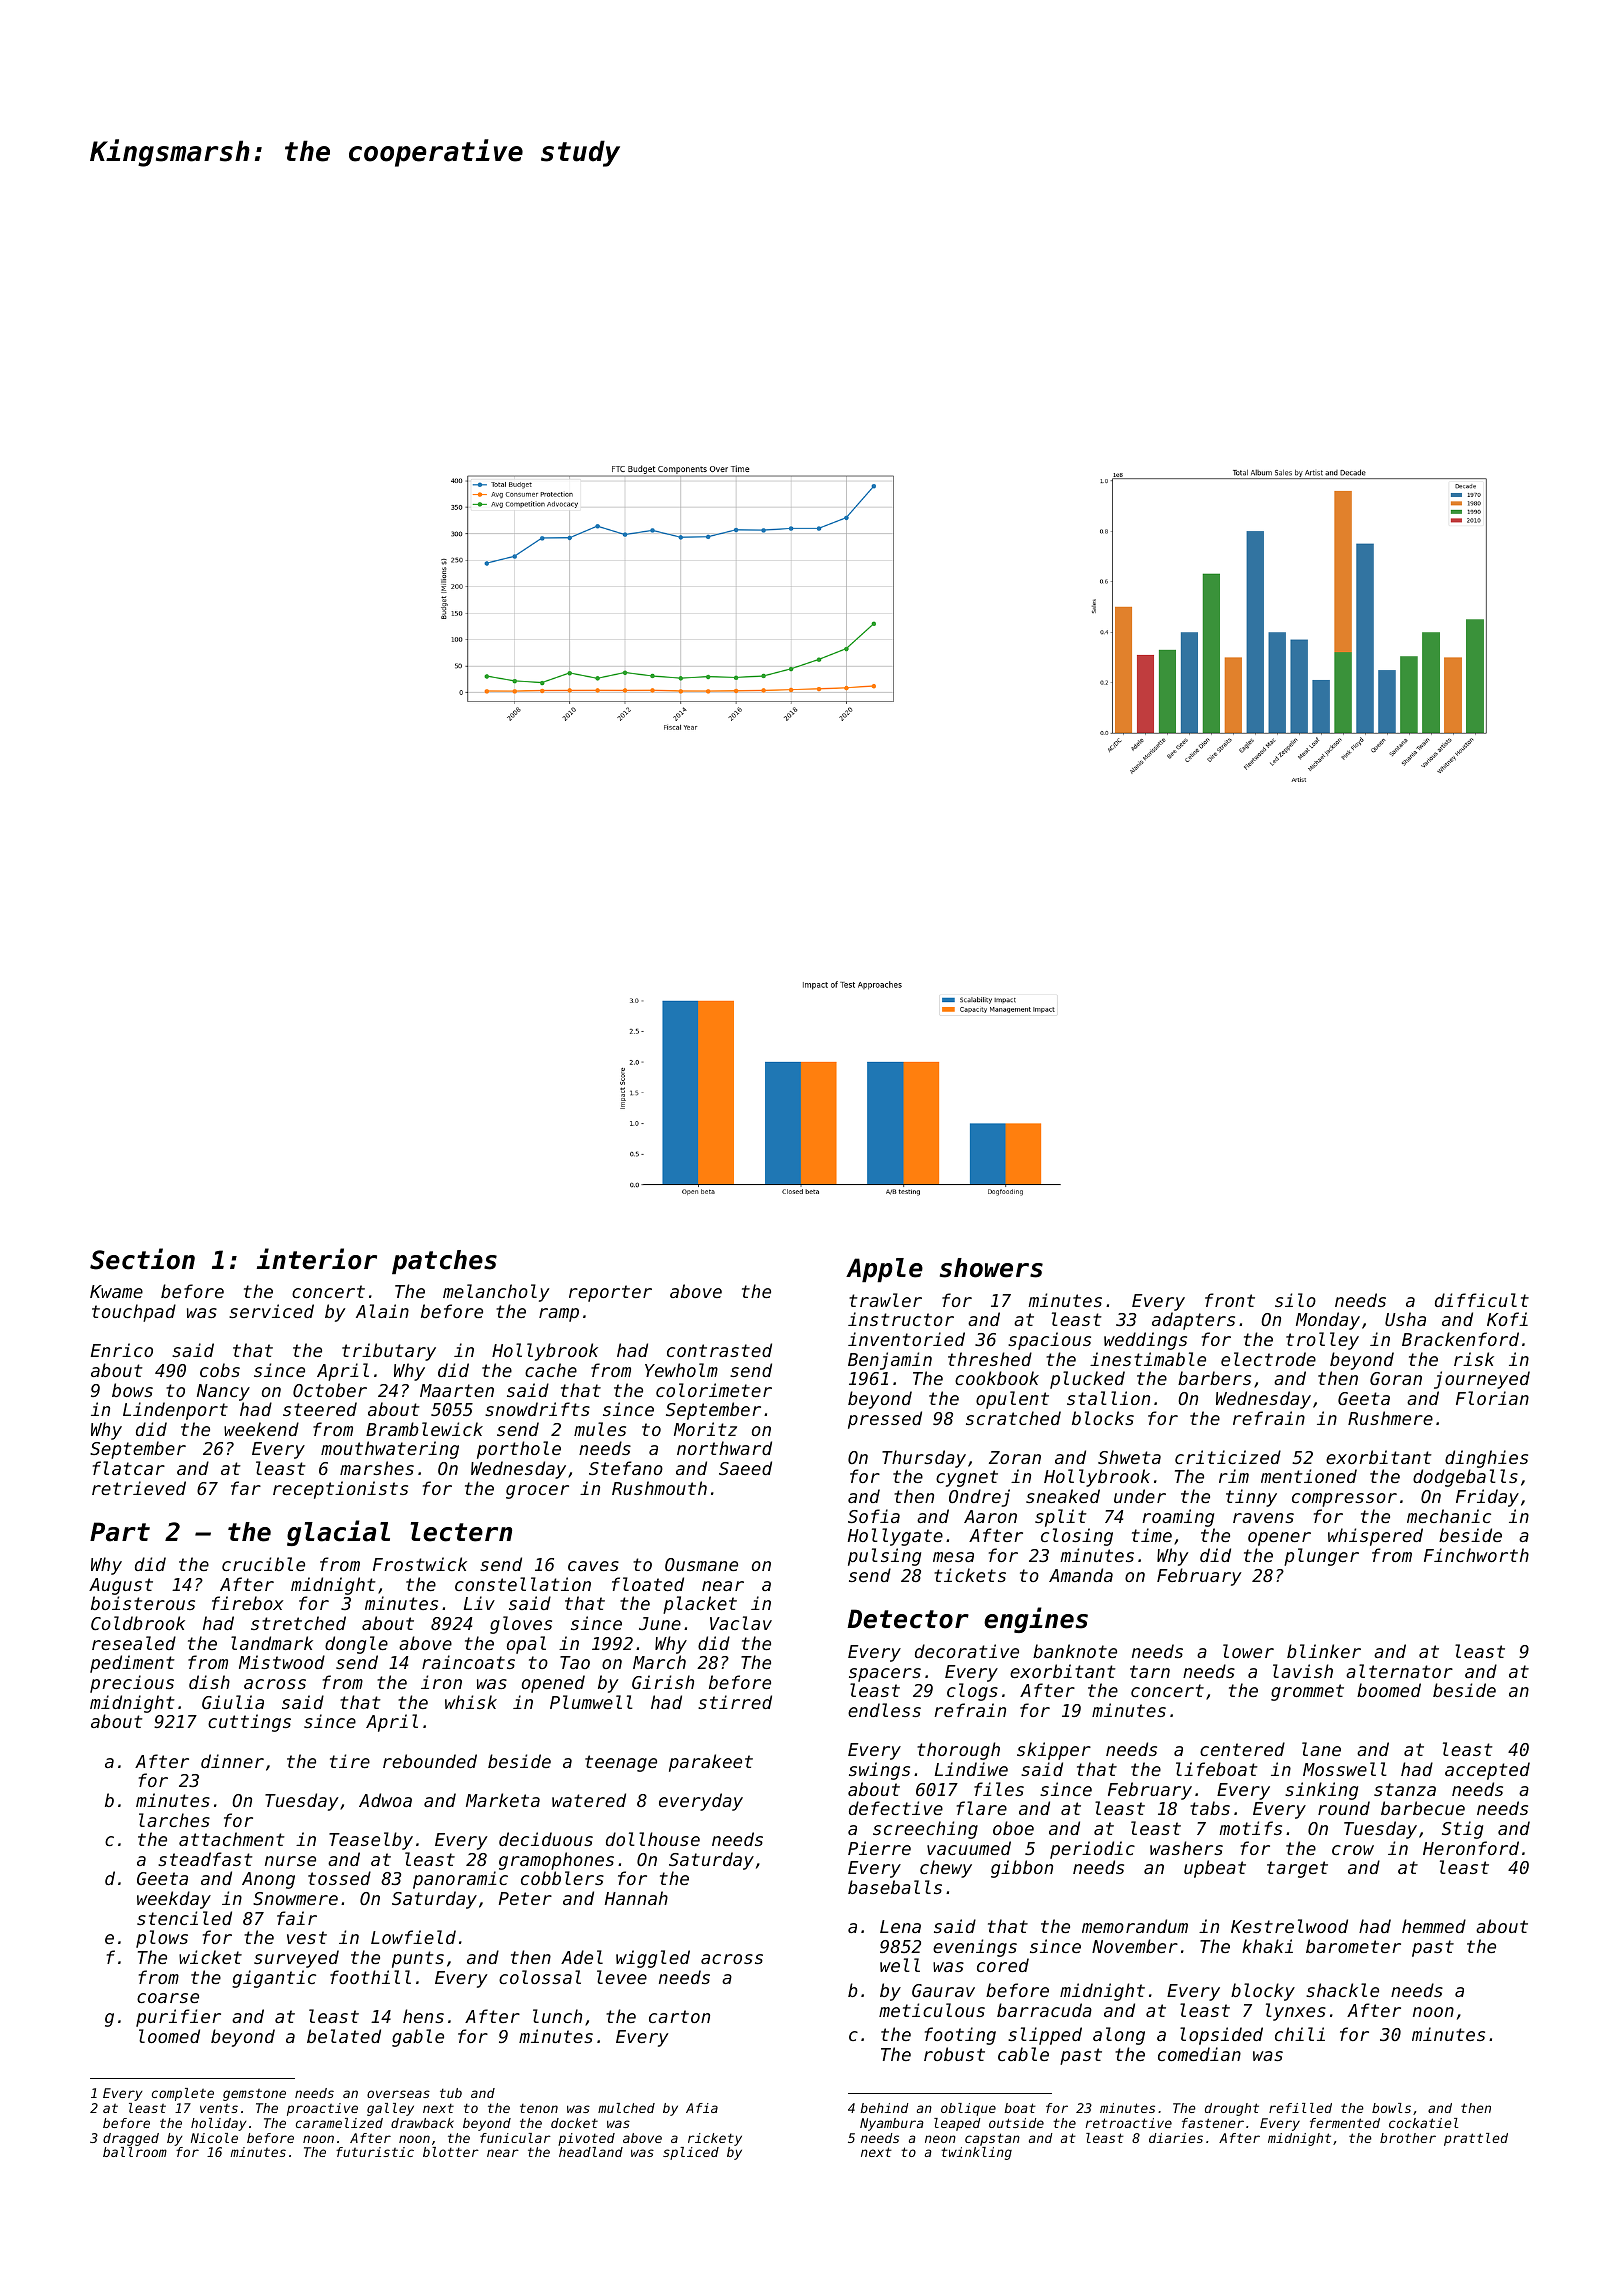 The width and height of the image is (1620, 2292). I want to click on Benjamin, so click(890, 1361).
